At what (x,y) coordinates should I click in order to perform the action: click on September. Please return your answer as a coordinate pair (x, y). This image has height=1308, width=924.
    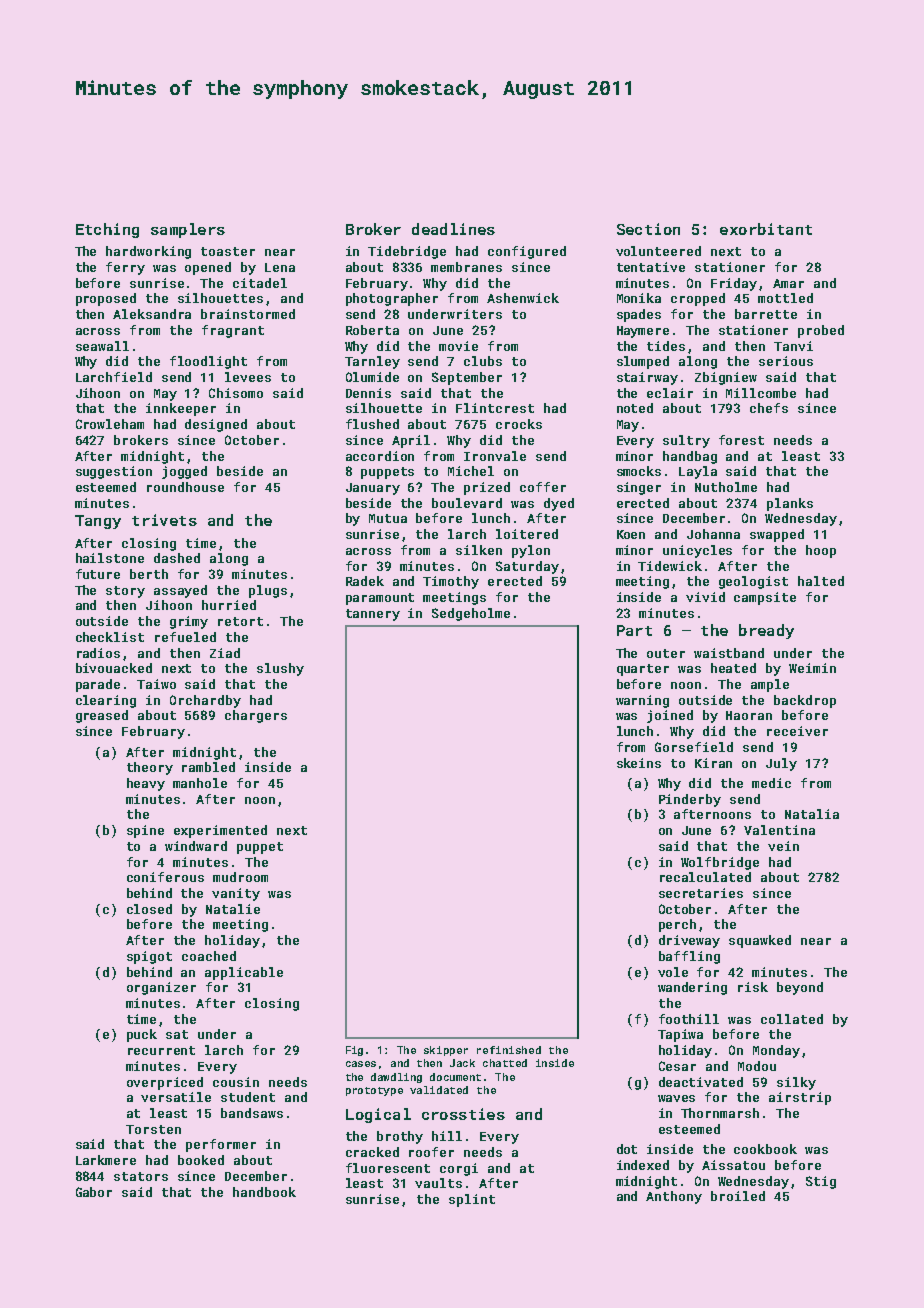
    Looking at the image, I should click on (467, 378).
